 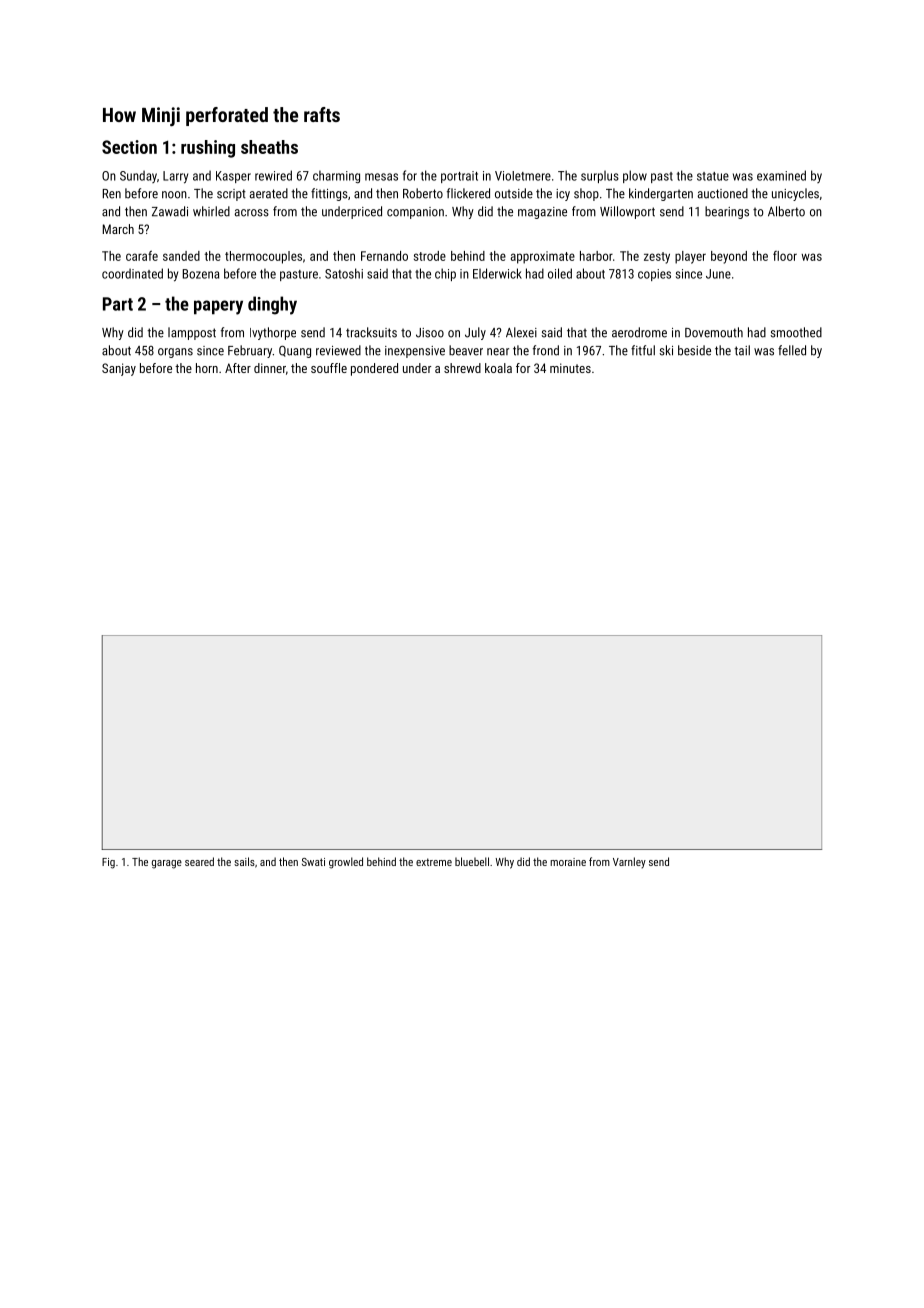 What do you see at coordinates (498, 368) in the document?
I see `koala` at bounding box center [498, 368].
